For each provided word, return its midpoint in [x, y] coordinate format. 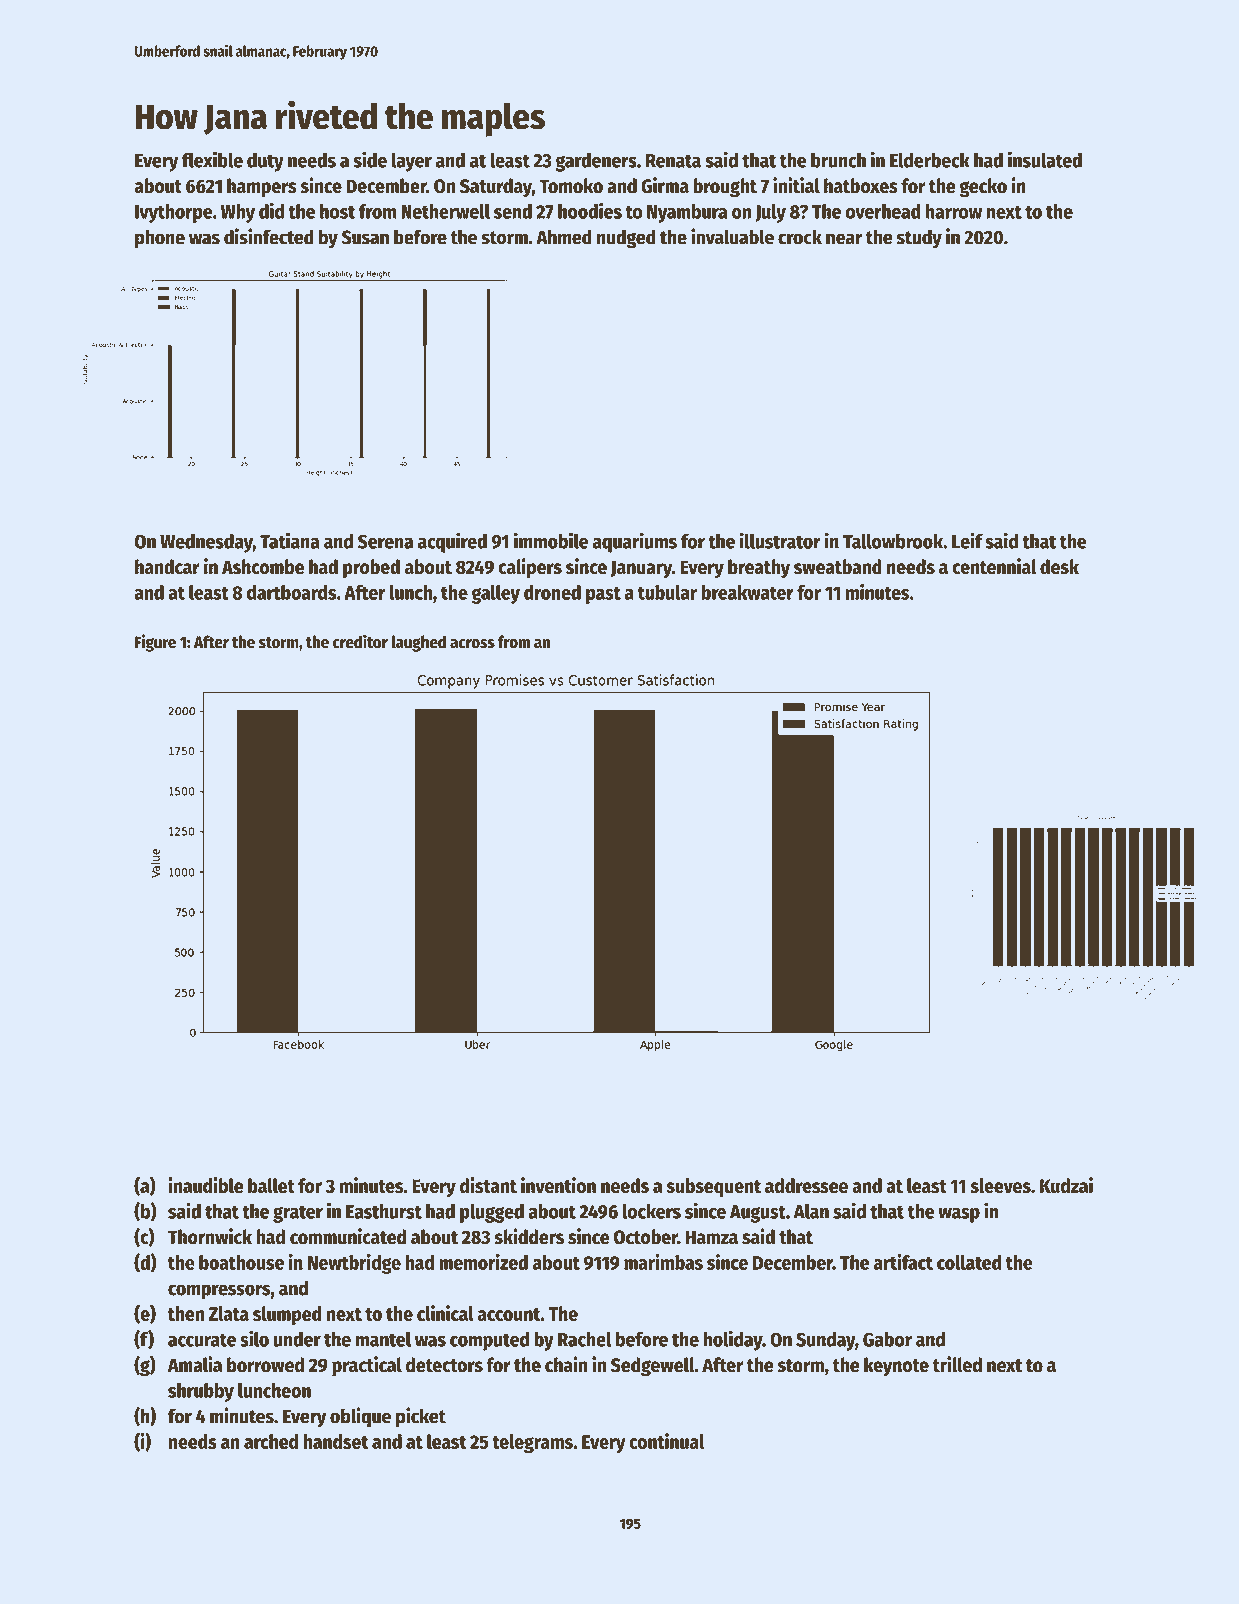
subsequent [713, 1187]
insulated [1045, 159]
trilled [957, 1364]
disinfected [269, 236]
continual [666, 1441]
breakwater [747, 592]
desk [1059, 567]
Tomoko [571, 186]
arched [271, 1441]
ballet [271, 1185]
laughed [418, 643]
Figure [155, 643]
